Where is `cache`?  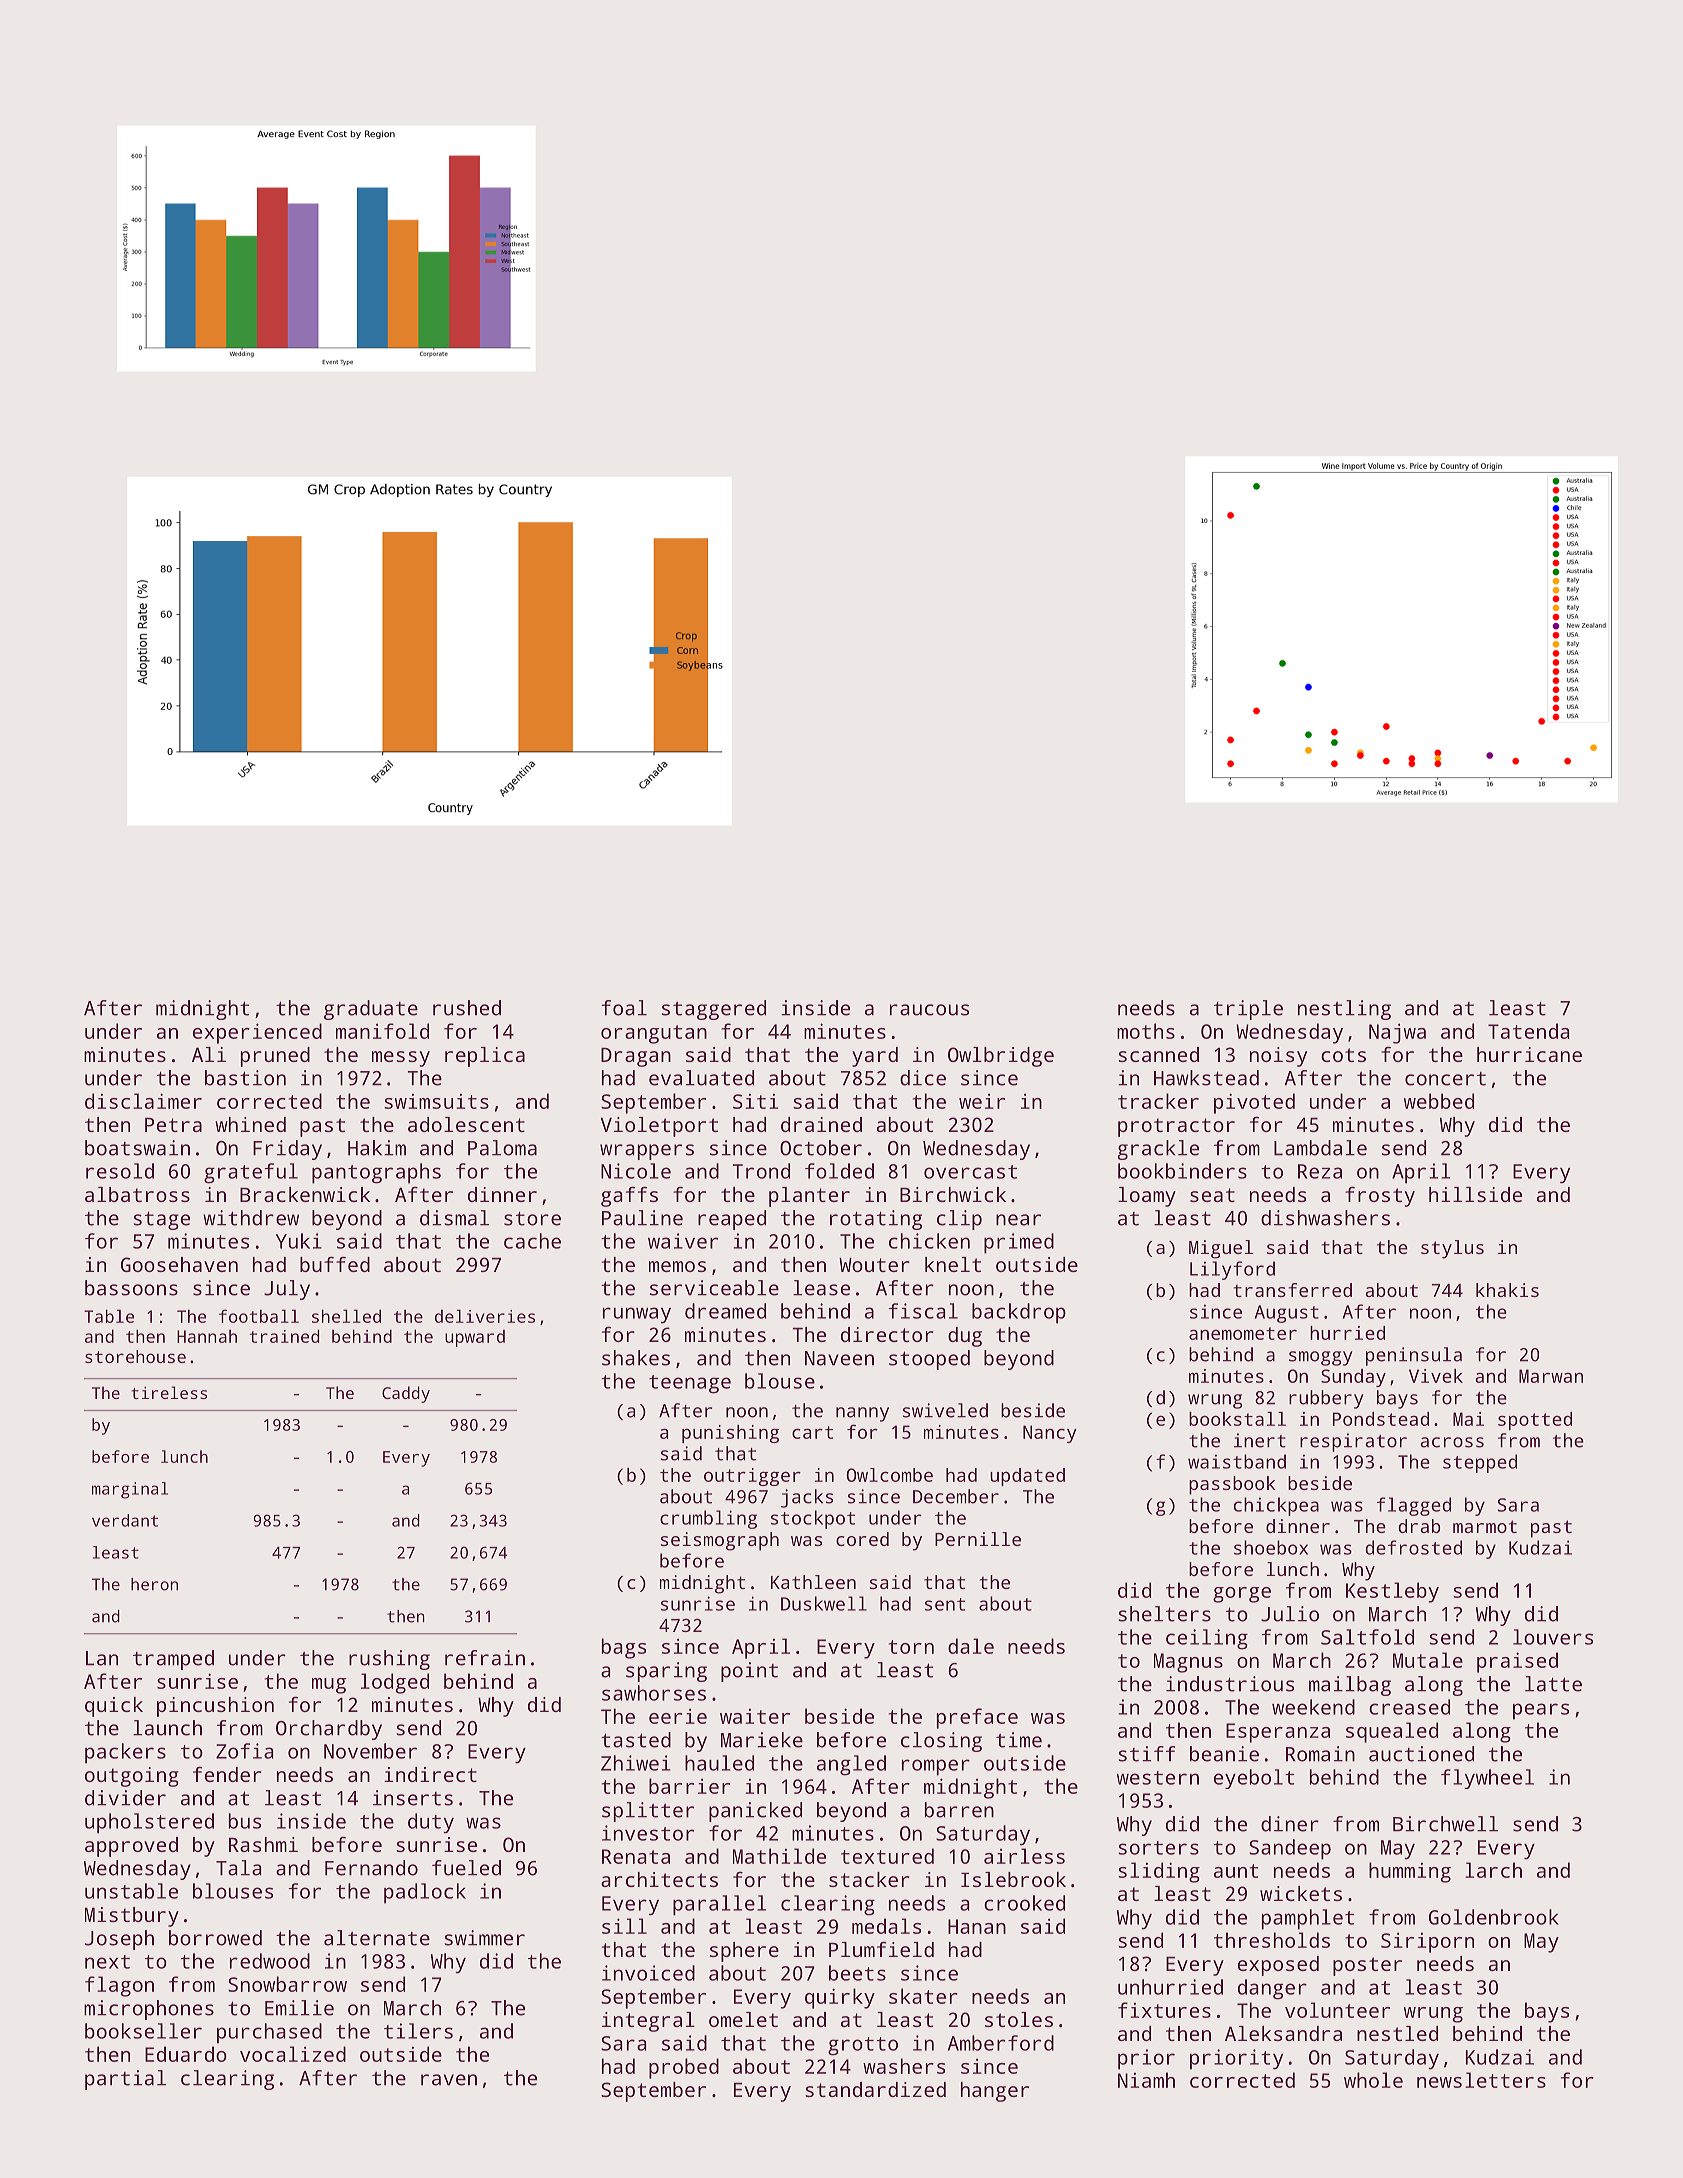
cache is located at coordinates (532, 1241).
